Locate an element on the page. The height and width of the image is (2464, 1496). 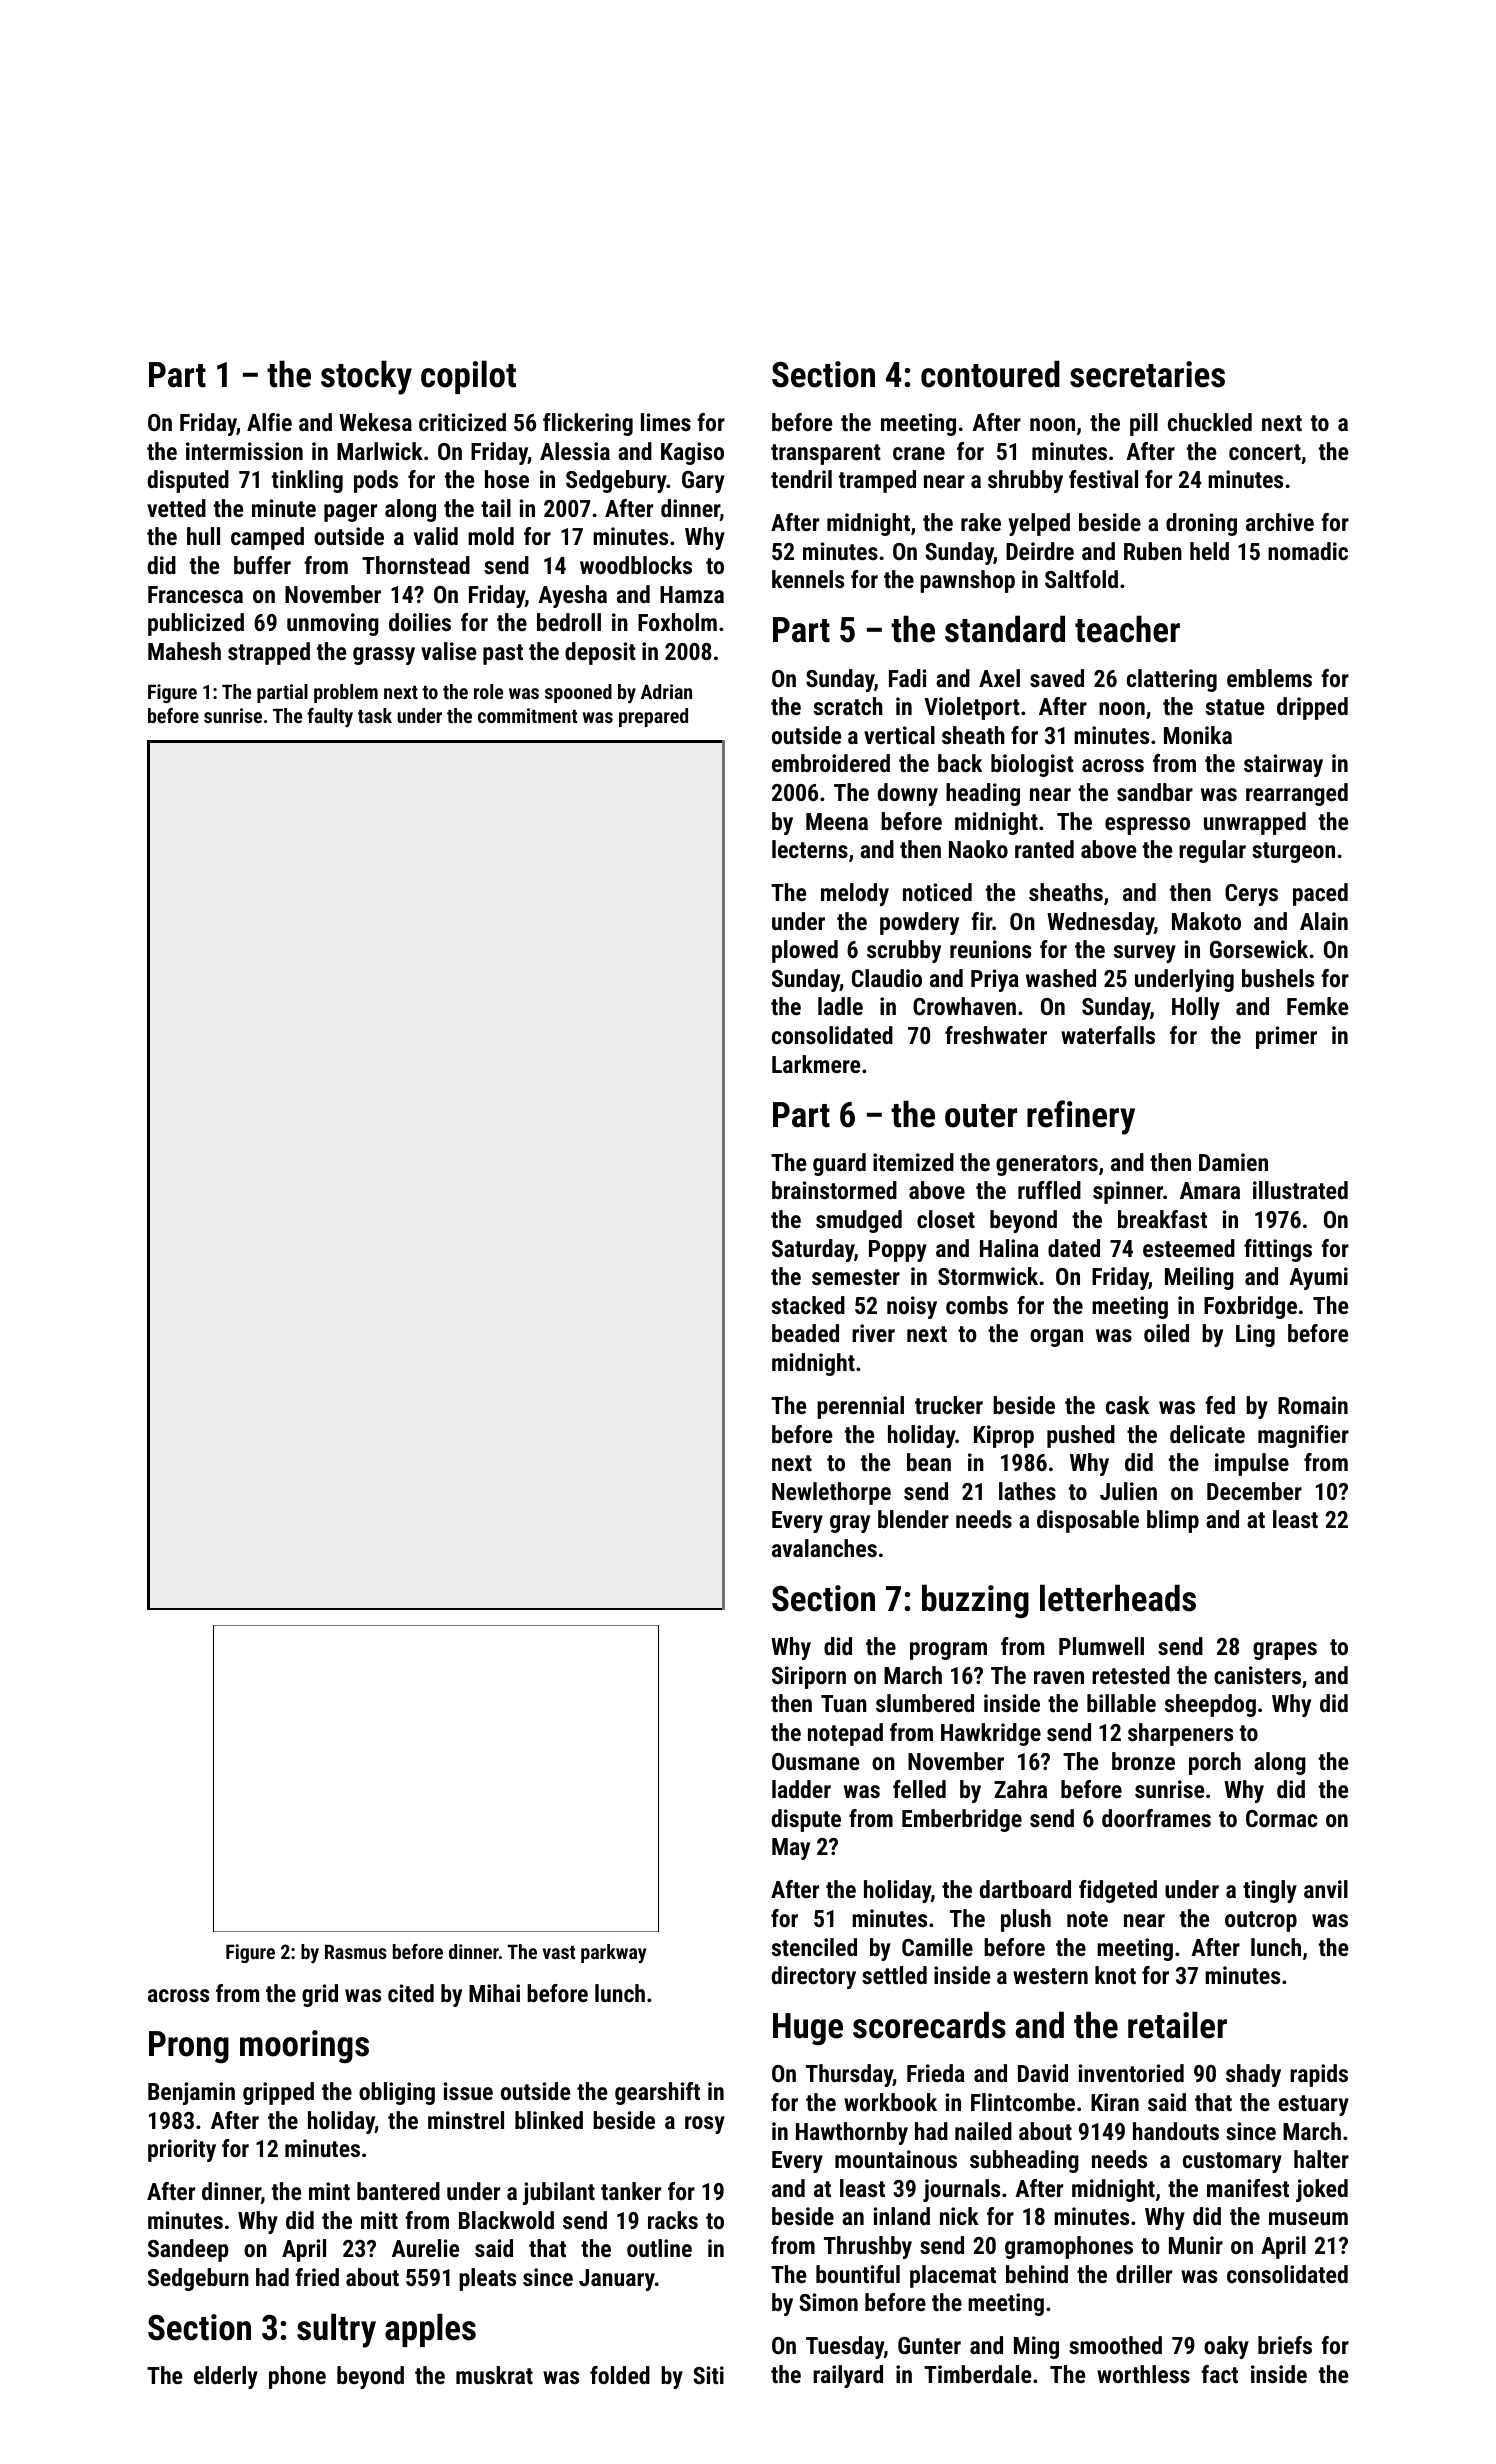
mint is located at coordinates (329, 2191).
